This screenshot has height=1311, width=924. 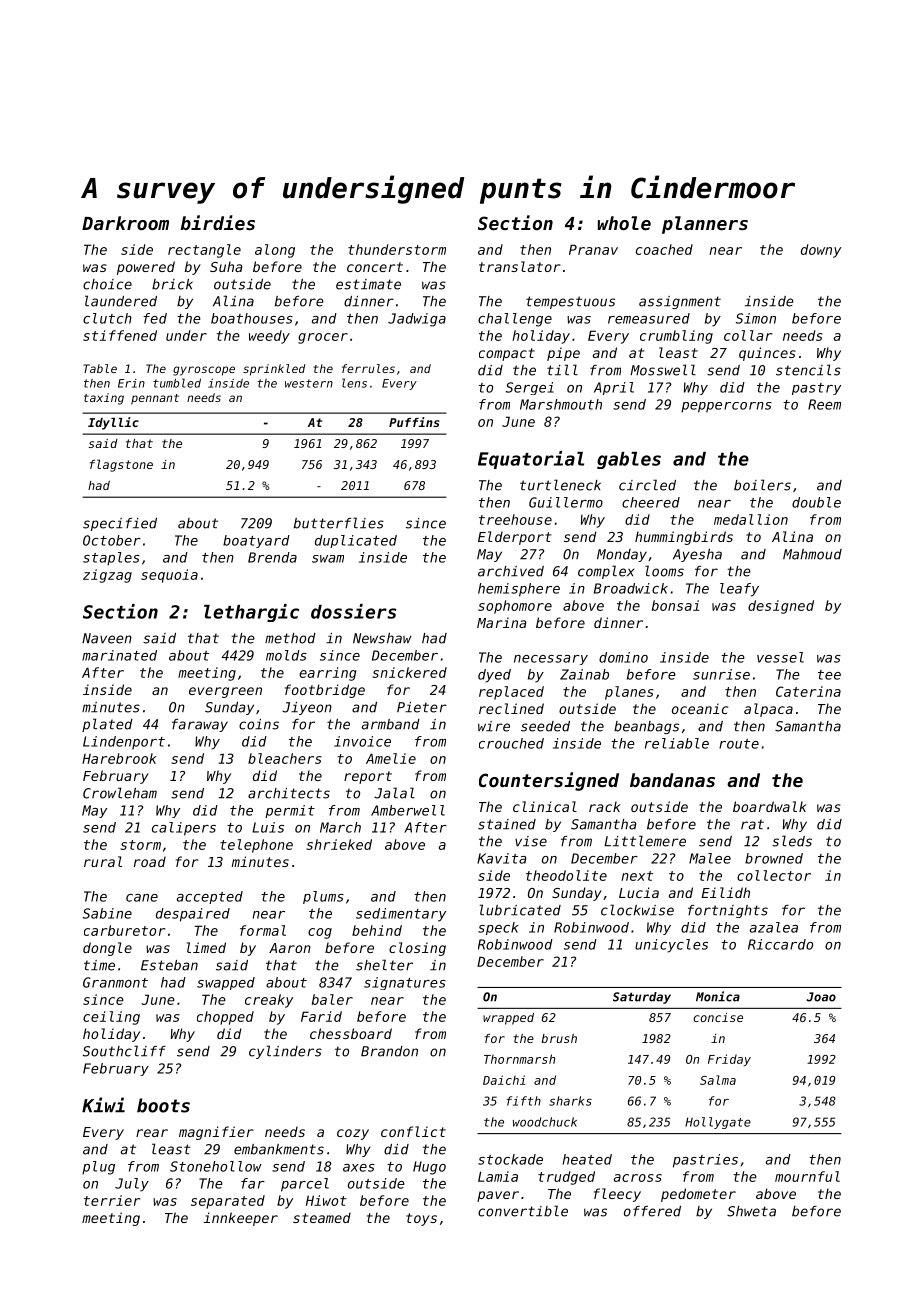 I want to click on embankments, so click(x=279, y=1149).
